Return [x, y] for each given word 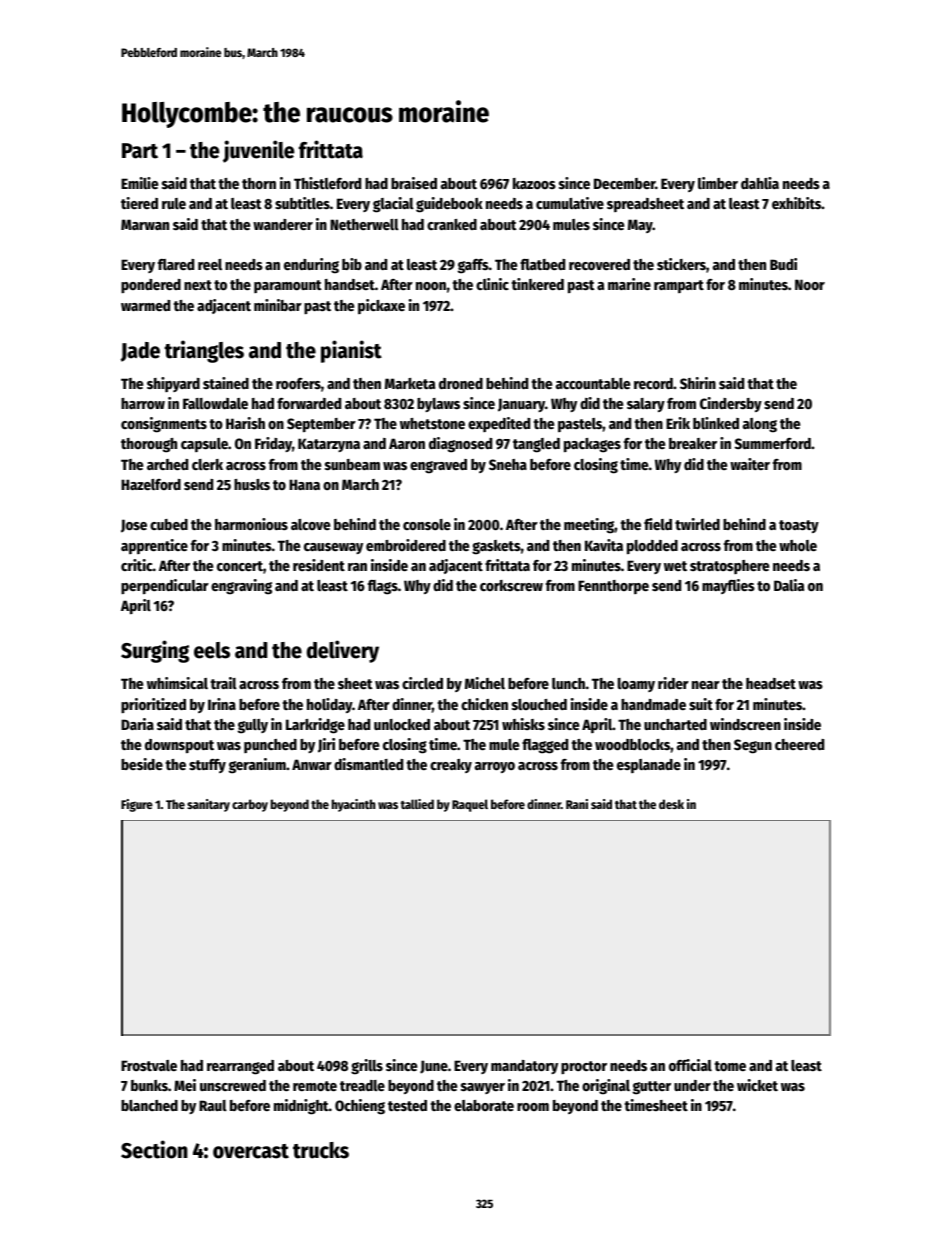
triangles [204, 351]
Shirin [698, 383]
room [533, 1107]
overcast [251, 1151]
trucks [321, 1150]
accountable [593, 383]
